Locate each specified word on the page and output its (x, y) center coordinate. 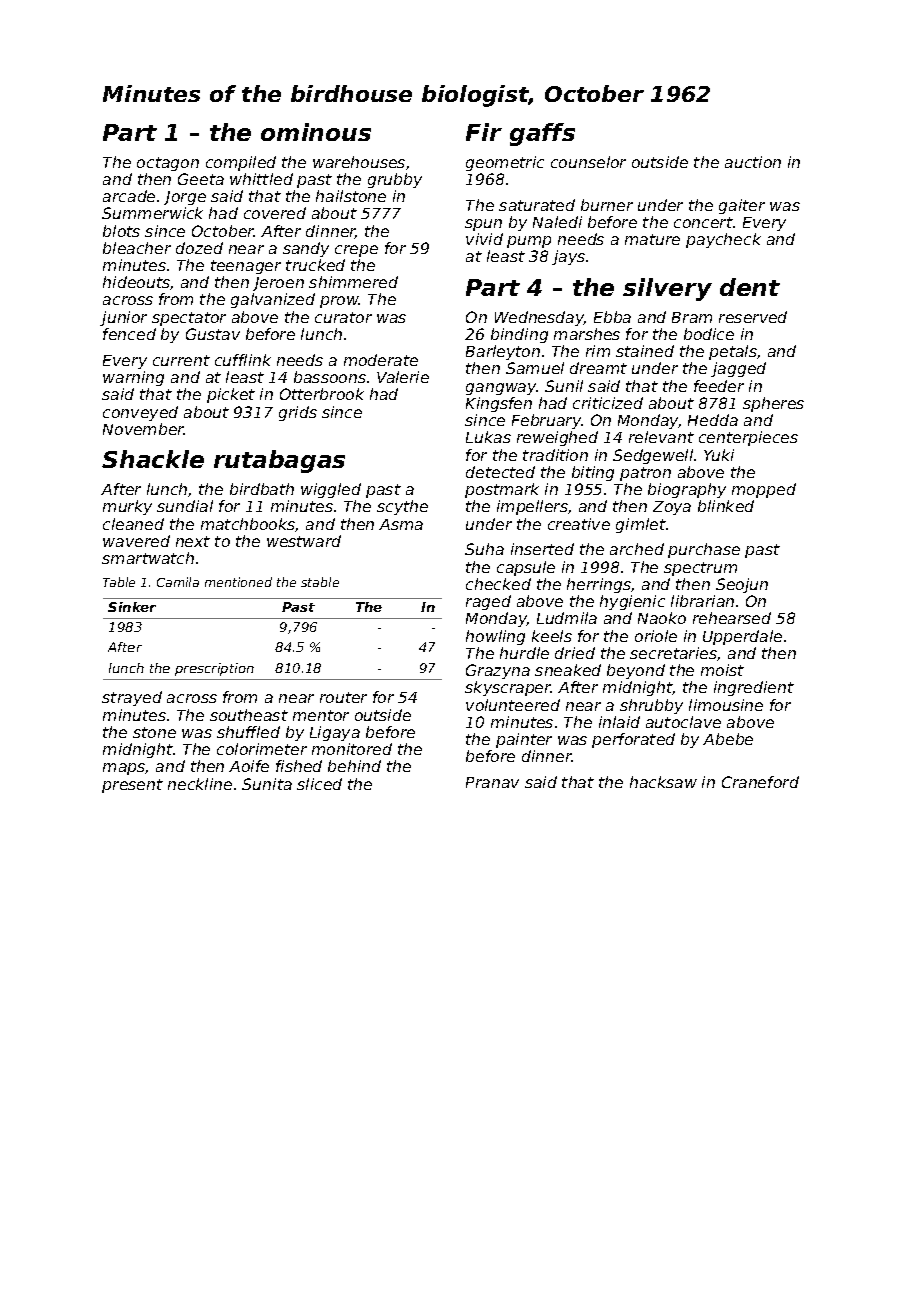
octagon (168, 164)
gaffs (542, 134)
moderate (381, 360)
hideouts (136, 282)
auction (753, 162)
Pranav (492, 782)
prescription (214, 669)
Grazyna (498, 671)
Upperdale (742, 637)
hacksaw (663, 782)
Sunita (267, 784)
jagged (738, 369)
